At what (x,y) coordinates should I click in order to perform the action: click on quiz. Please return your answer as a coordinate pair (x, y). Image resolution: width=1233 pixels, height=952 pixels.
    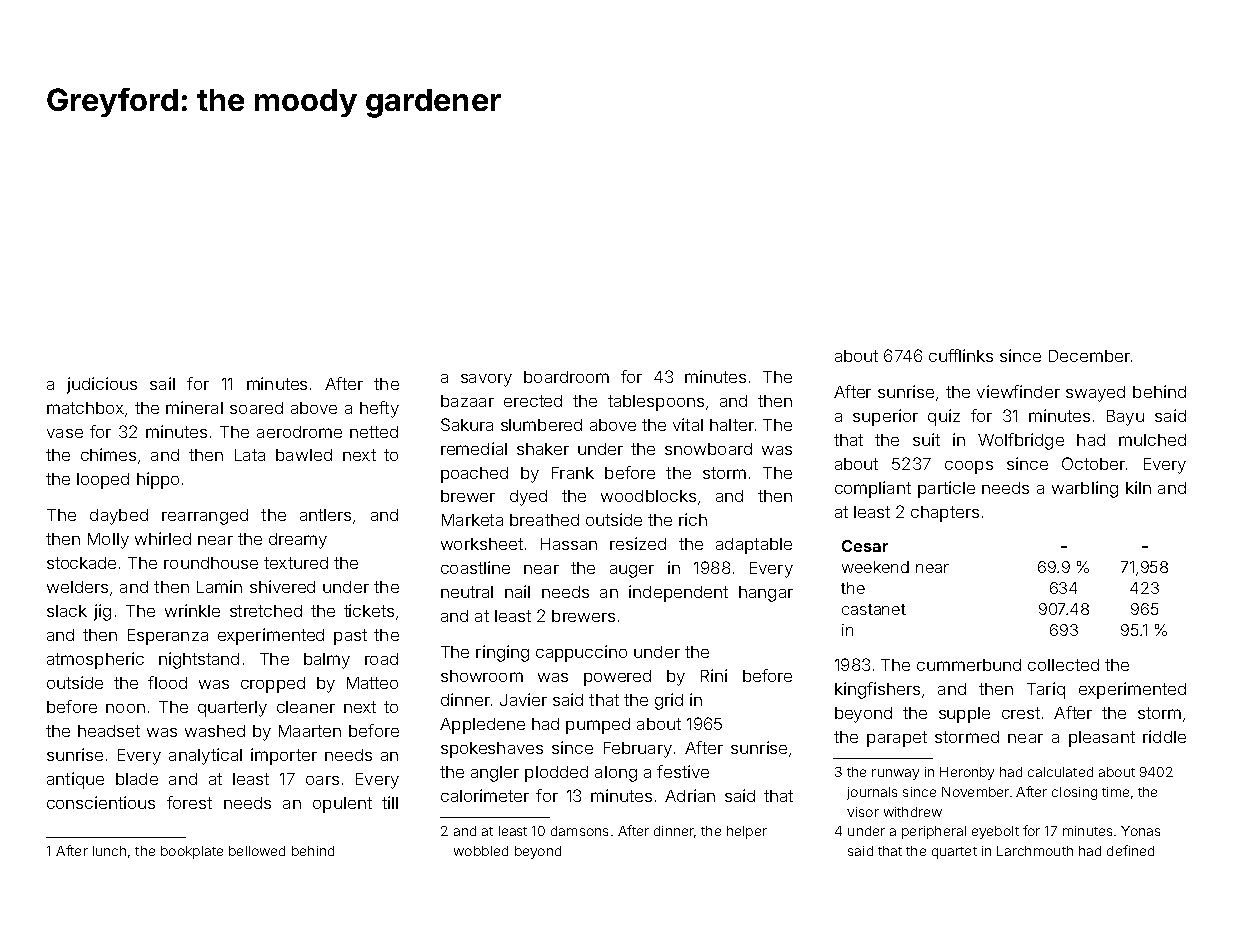
    Looking at the image, I should click on (944, 417).
